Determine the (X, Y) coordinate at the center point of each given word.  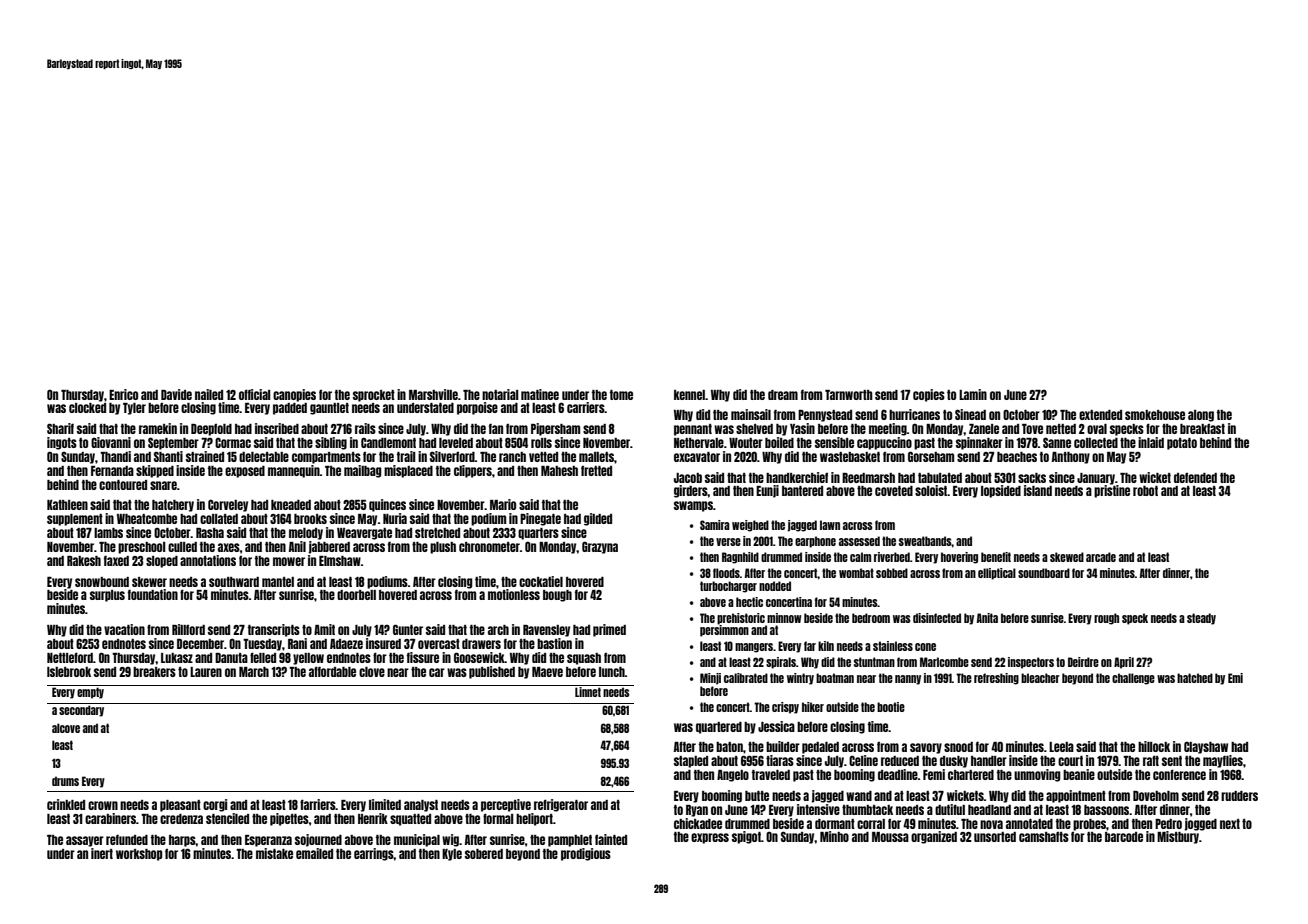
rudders (1239, 796)
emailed (314, 853)
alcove (66, 728)
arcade (1101, 557)
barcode (1124, 837)
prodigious (586, 854)
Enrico (123, 394)
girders (691, 491)
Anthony (1071, 458)
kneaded (291, 505)
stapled (691, 762)
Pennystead (825, 416)
